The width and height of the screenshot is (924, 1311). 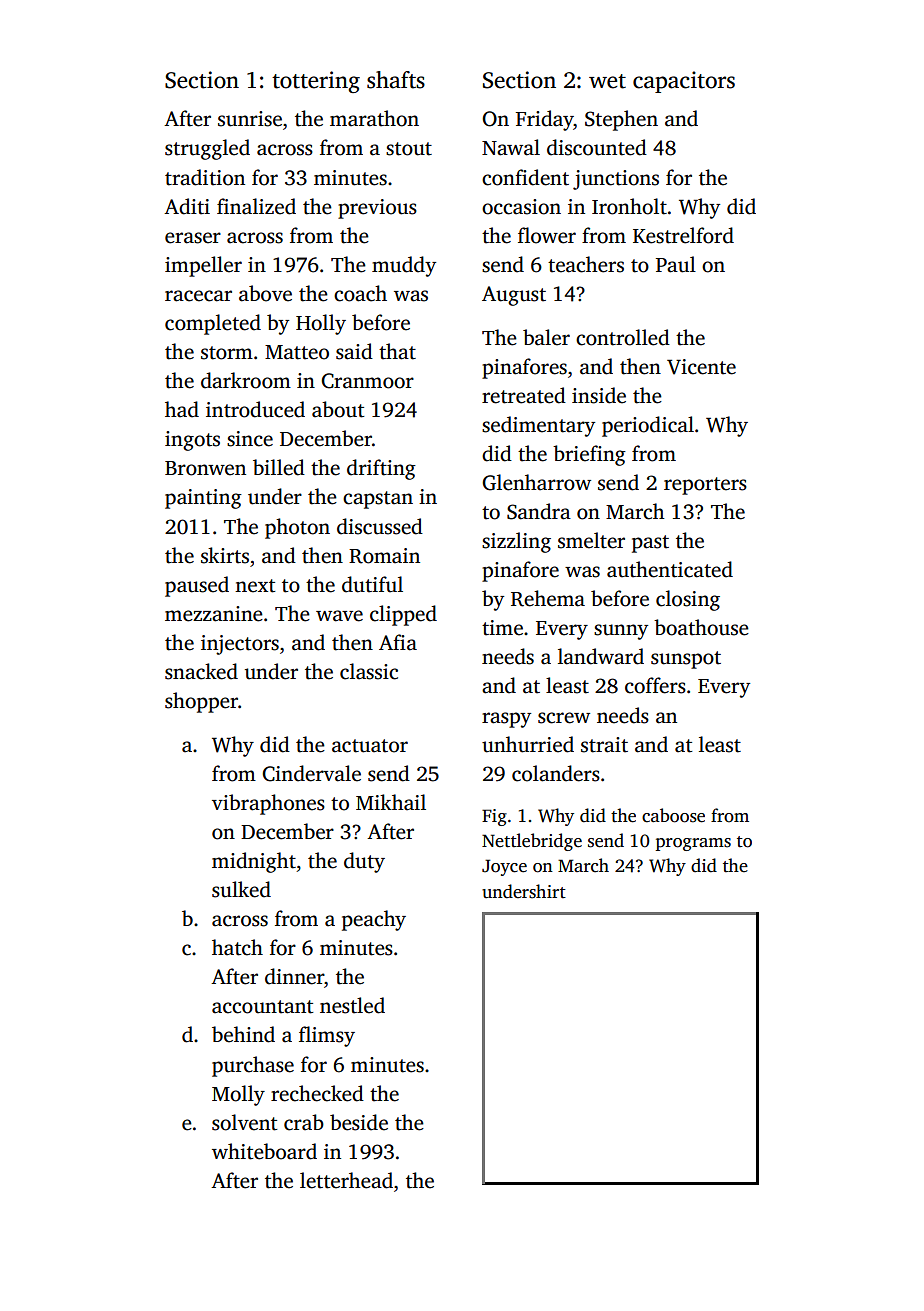 I want to click on coffers, so click(x=655, y=685).
